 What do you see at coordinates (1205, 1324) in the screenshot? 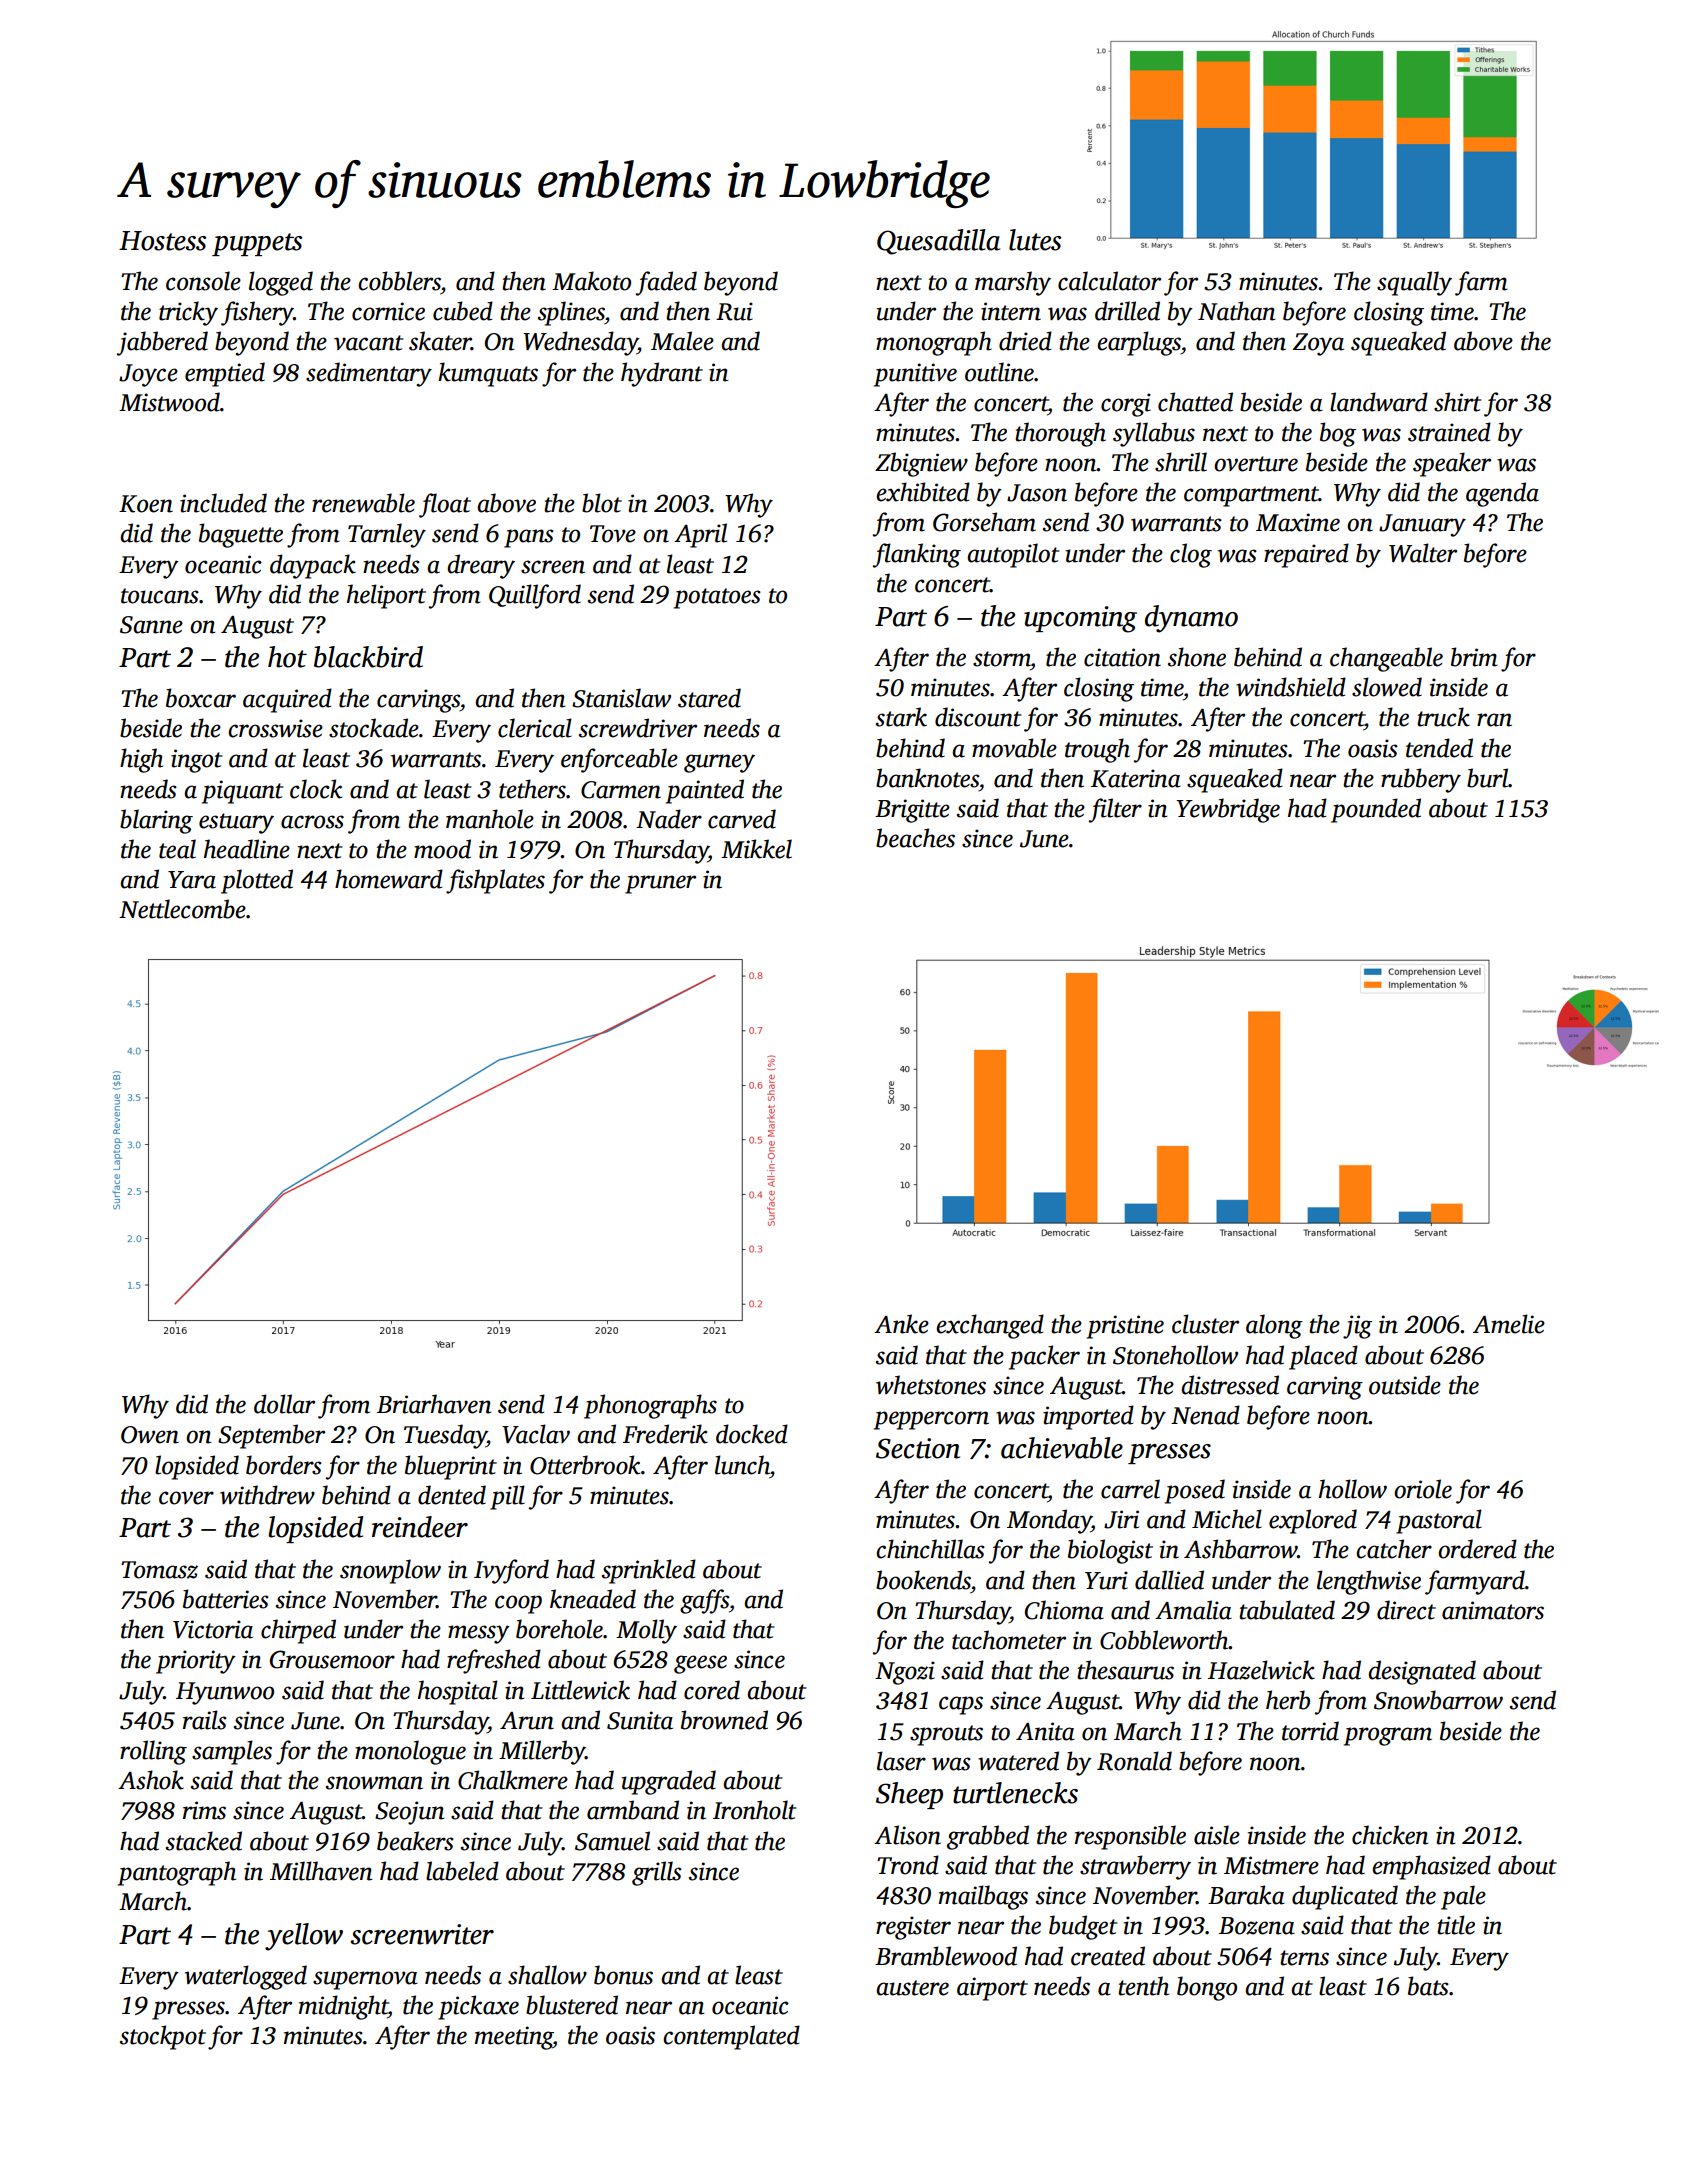
I see `cluster` at bounding box center [1205, 1324].
